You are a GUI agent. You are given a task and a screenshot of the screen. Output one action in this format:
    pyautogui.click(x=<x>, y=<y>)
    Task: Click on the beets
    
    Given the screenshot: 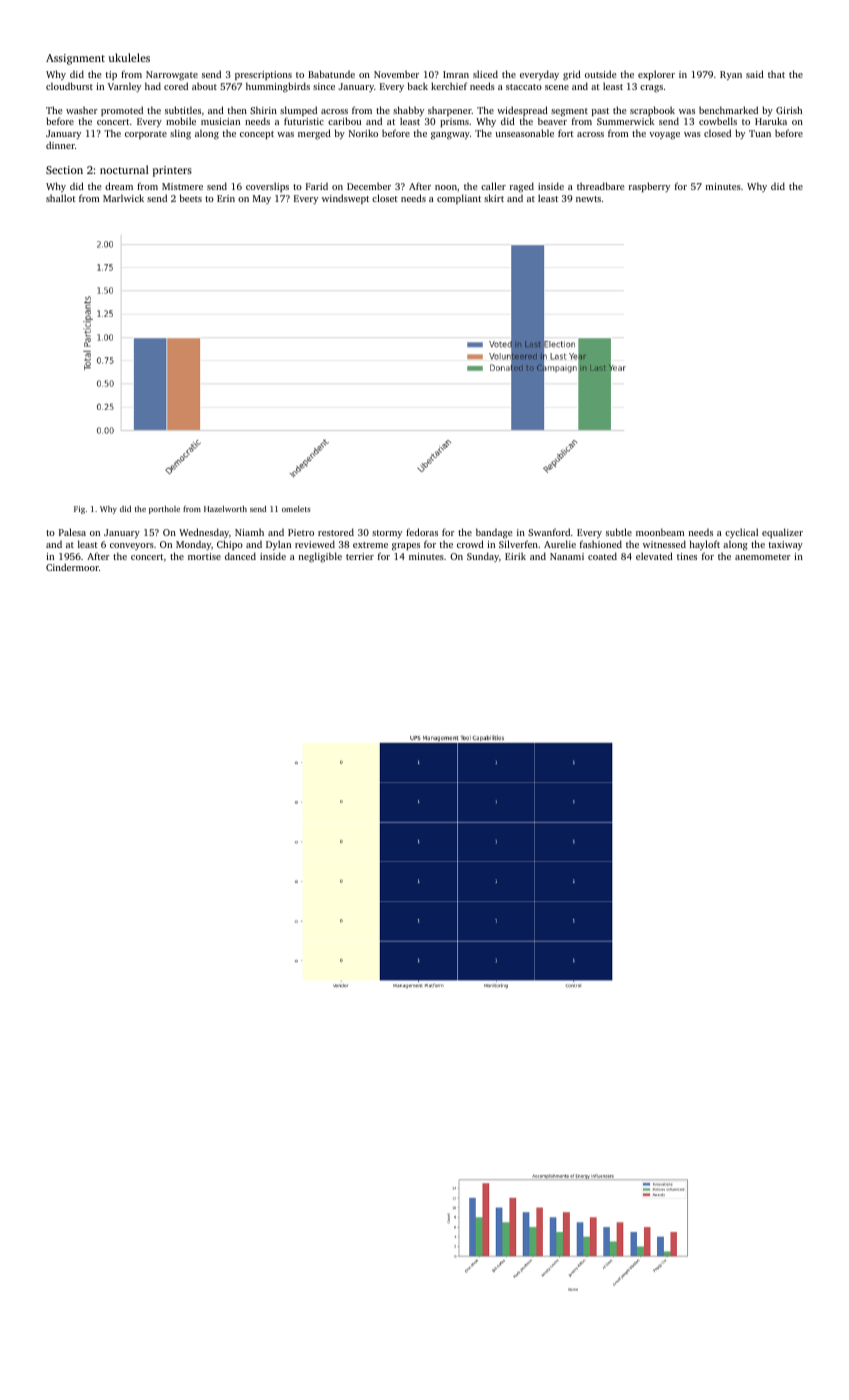 What is the action you would take?
    pyautogui.click(x=191, y=198)
